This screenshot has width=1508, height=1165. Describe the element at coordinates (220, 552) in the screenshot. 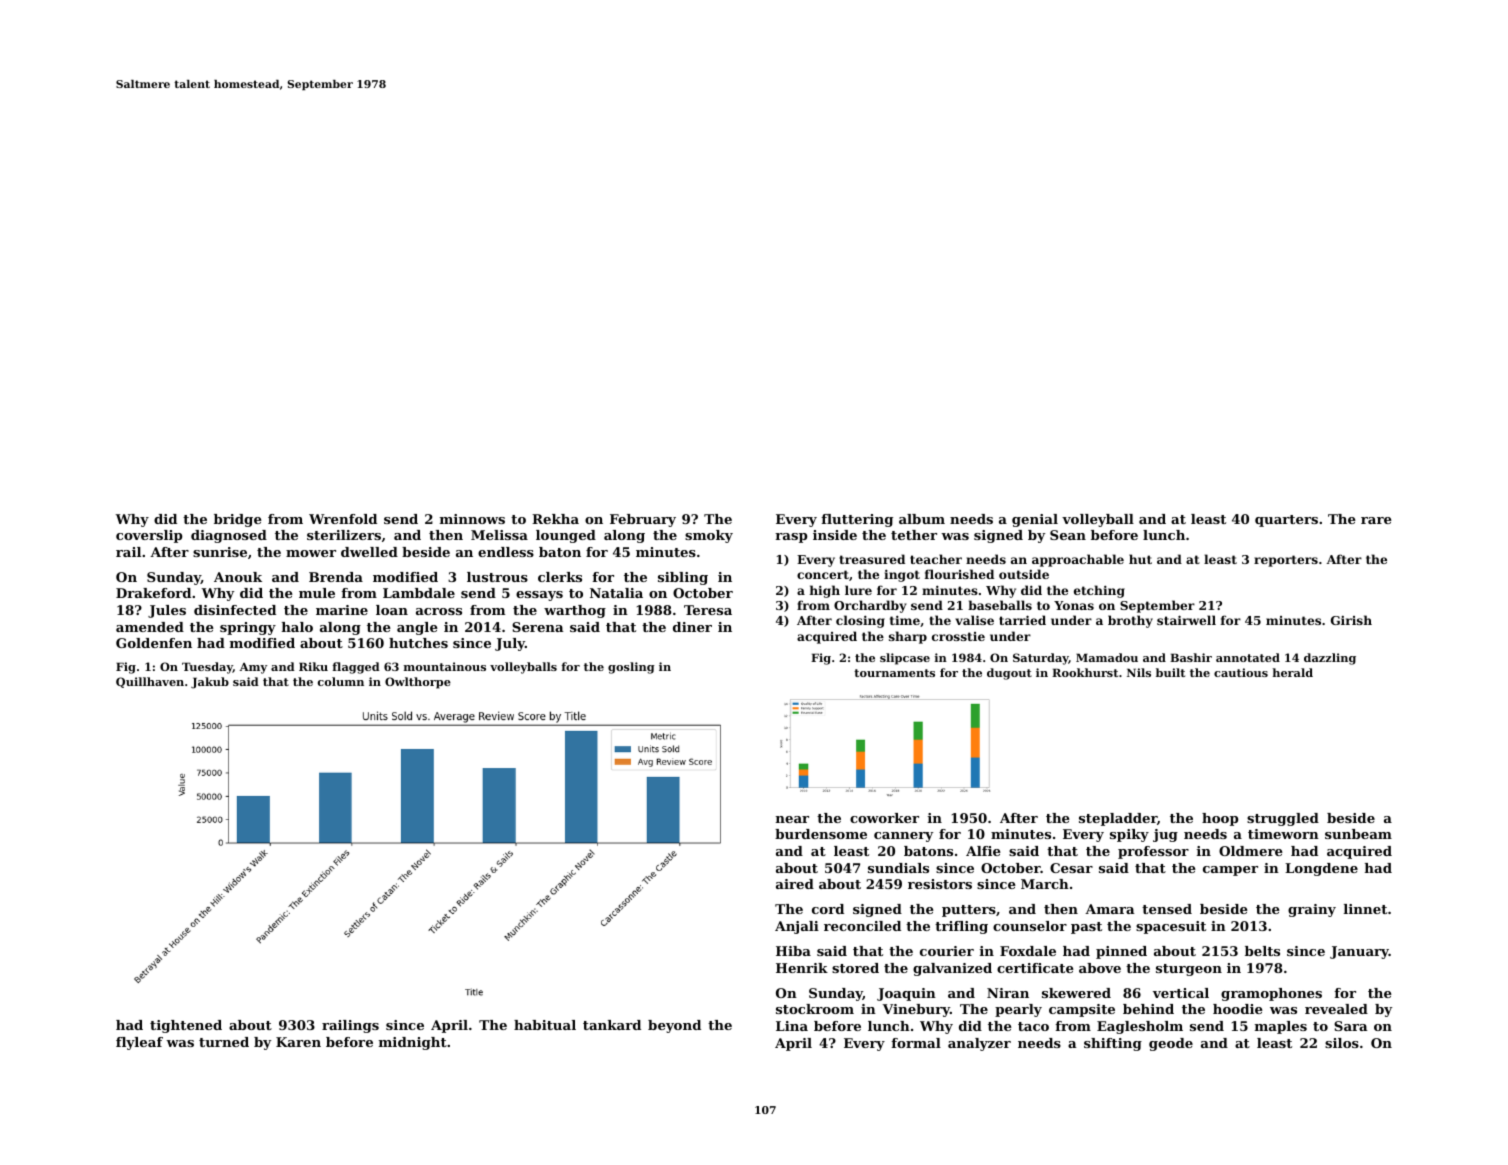

I see `sunrise` at that location.
